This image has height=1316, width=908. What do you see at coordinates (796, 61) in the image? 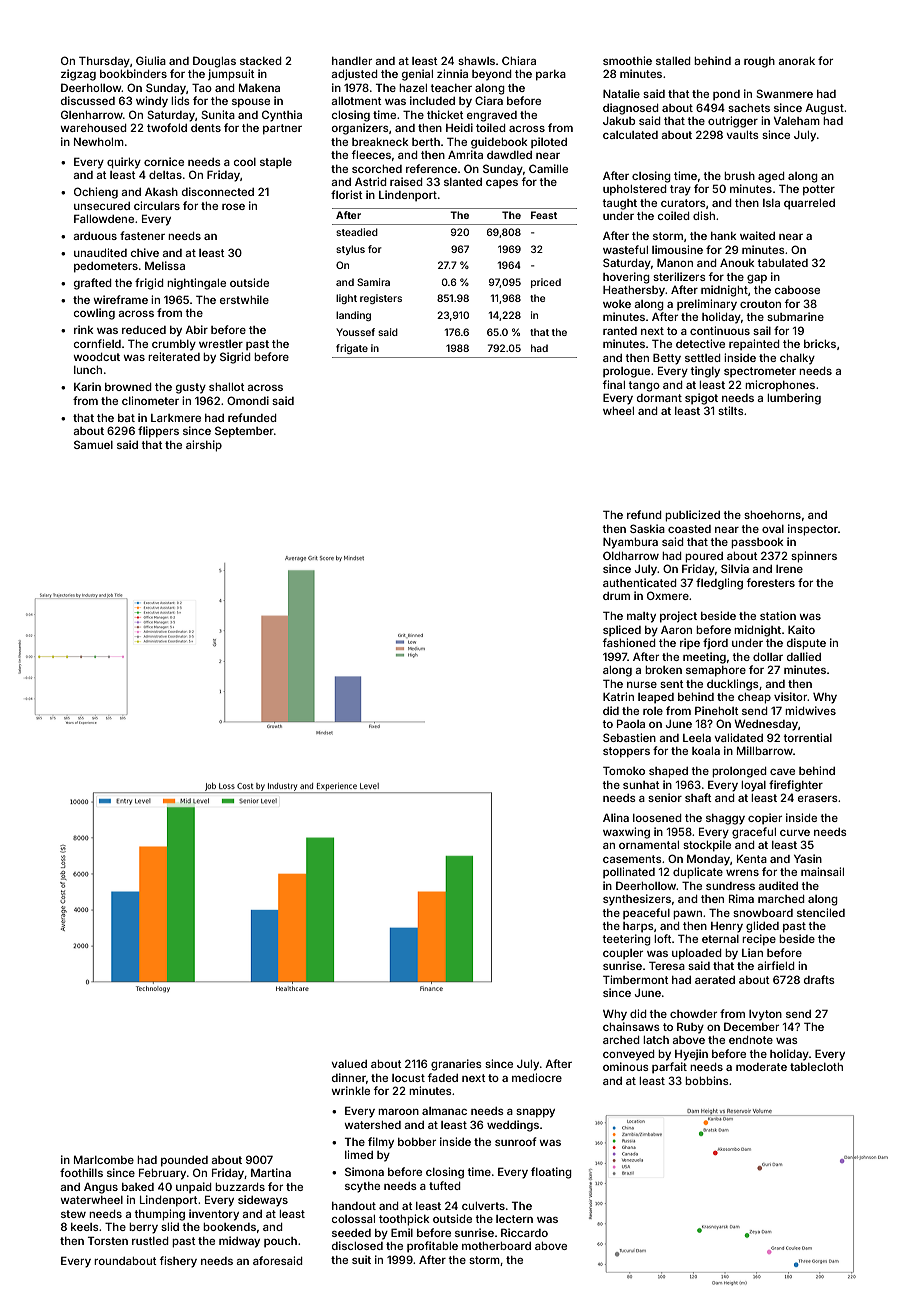
I see `anorak` at bounding box center [796, 61].
